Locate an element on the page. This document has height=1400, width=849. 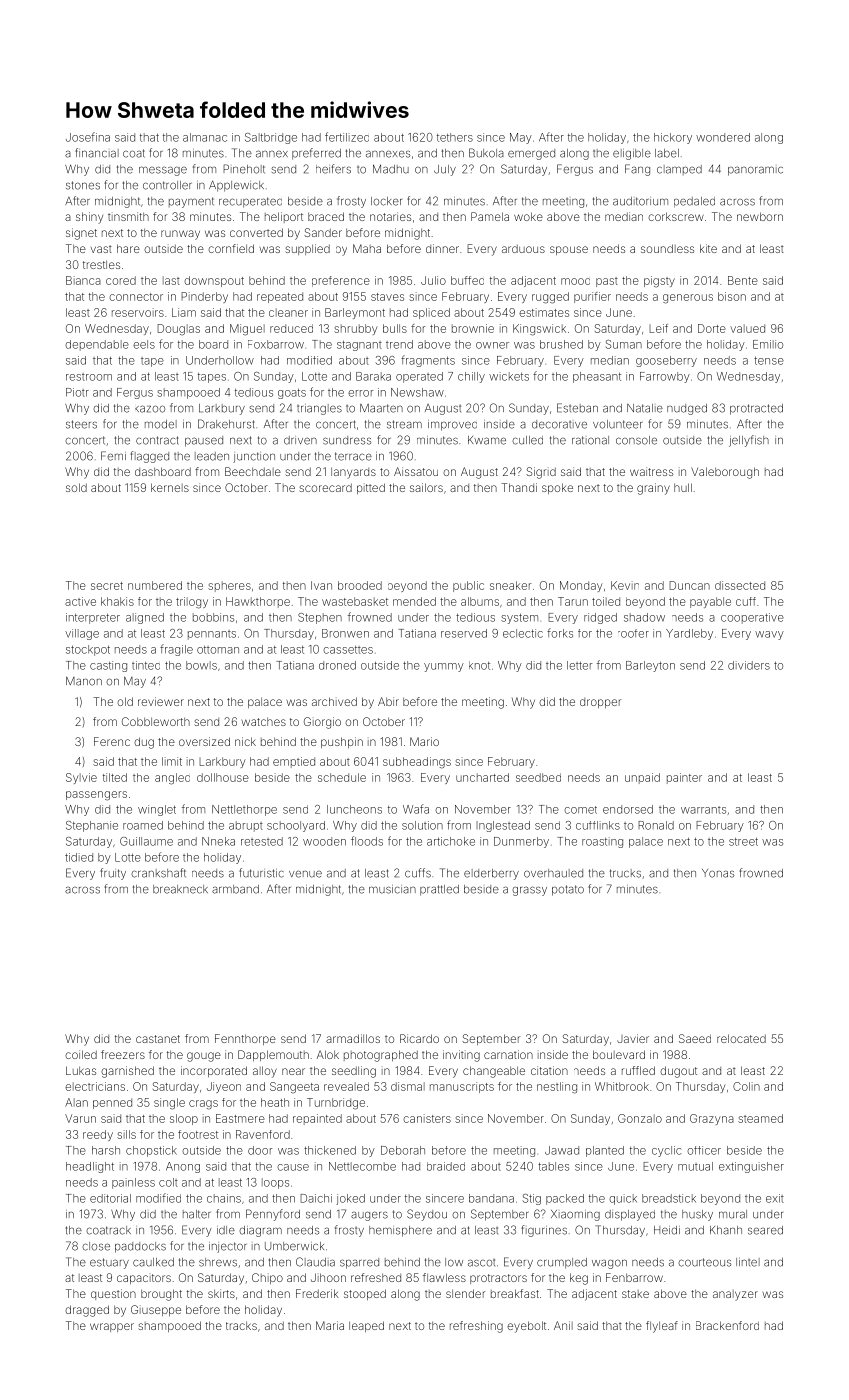
dissected is located at coordinates (740, 585).
